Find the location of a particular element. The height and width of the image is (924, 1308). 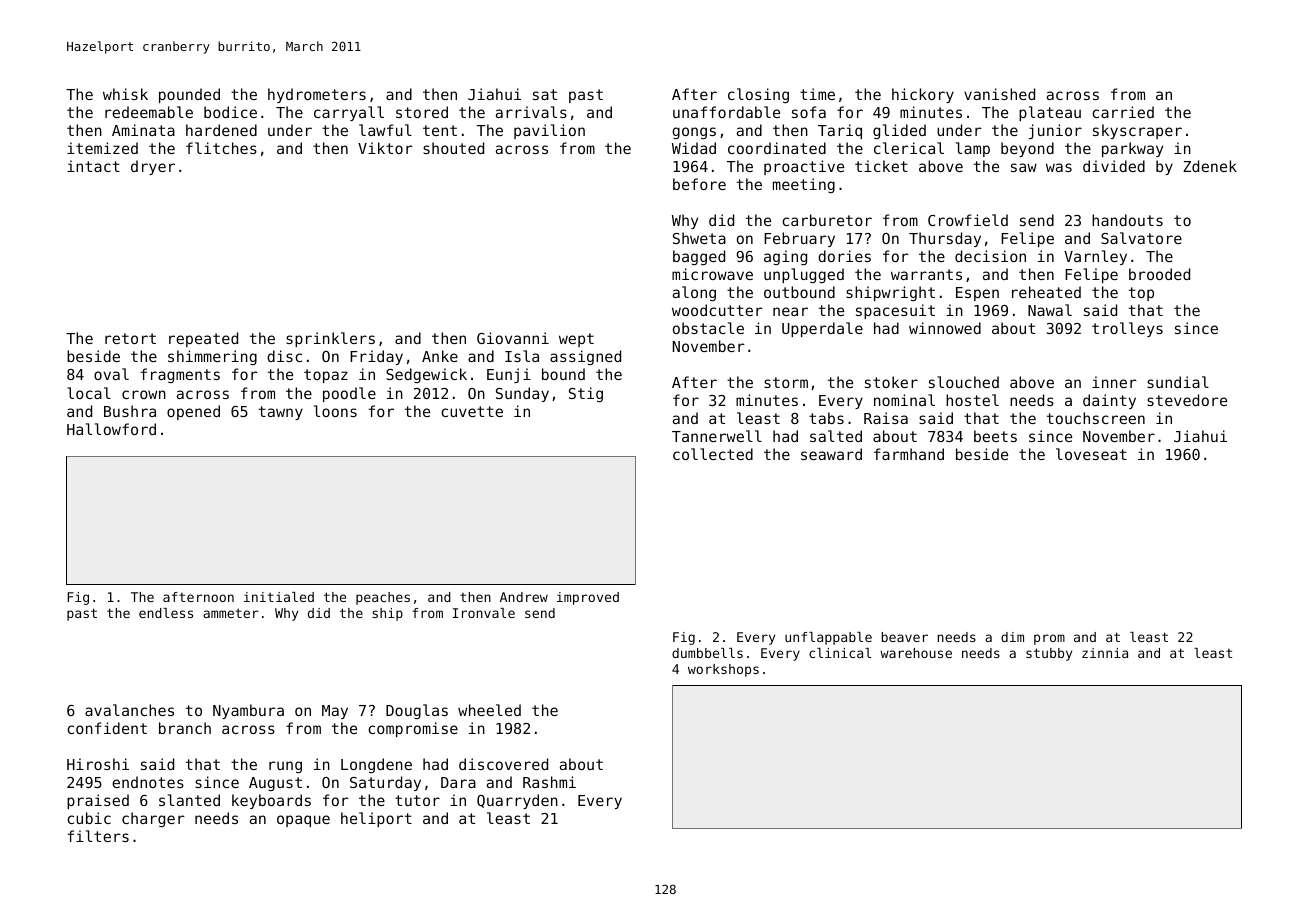

poodle is located at coordinates (349, 394).
